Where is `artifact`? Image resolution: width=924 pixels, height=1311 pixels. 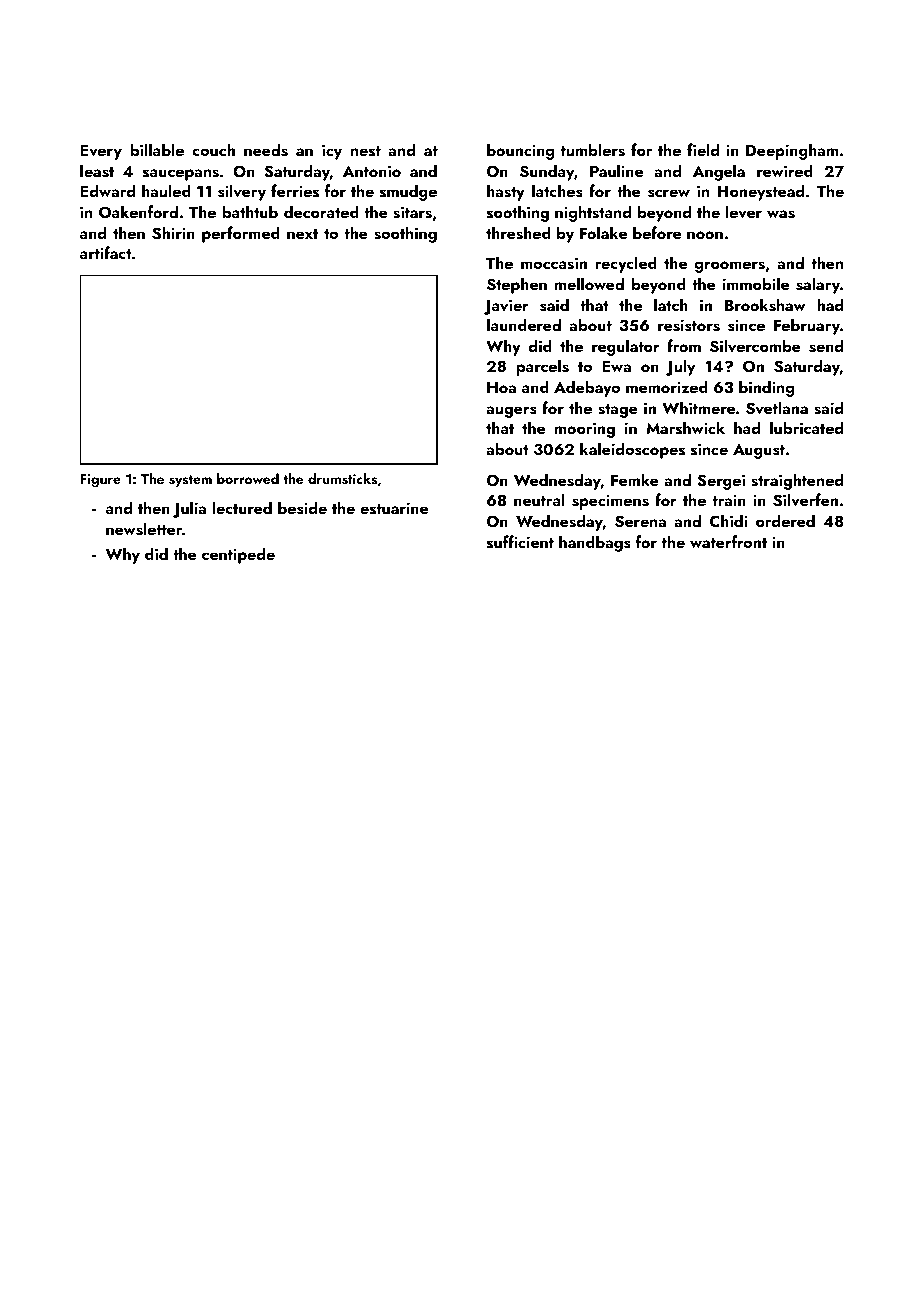
artifact is located at coordinates (106, 252).
